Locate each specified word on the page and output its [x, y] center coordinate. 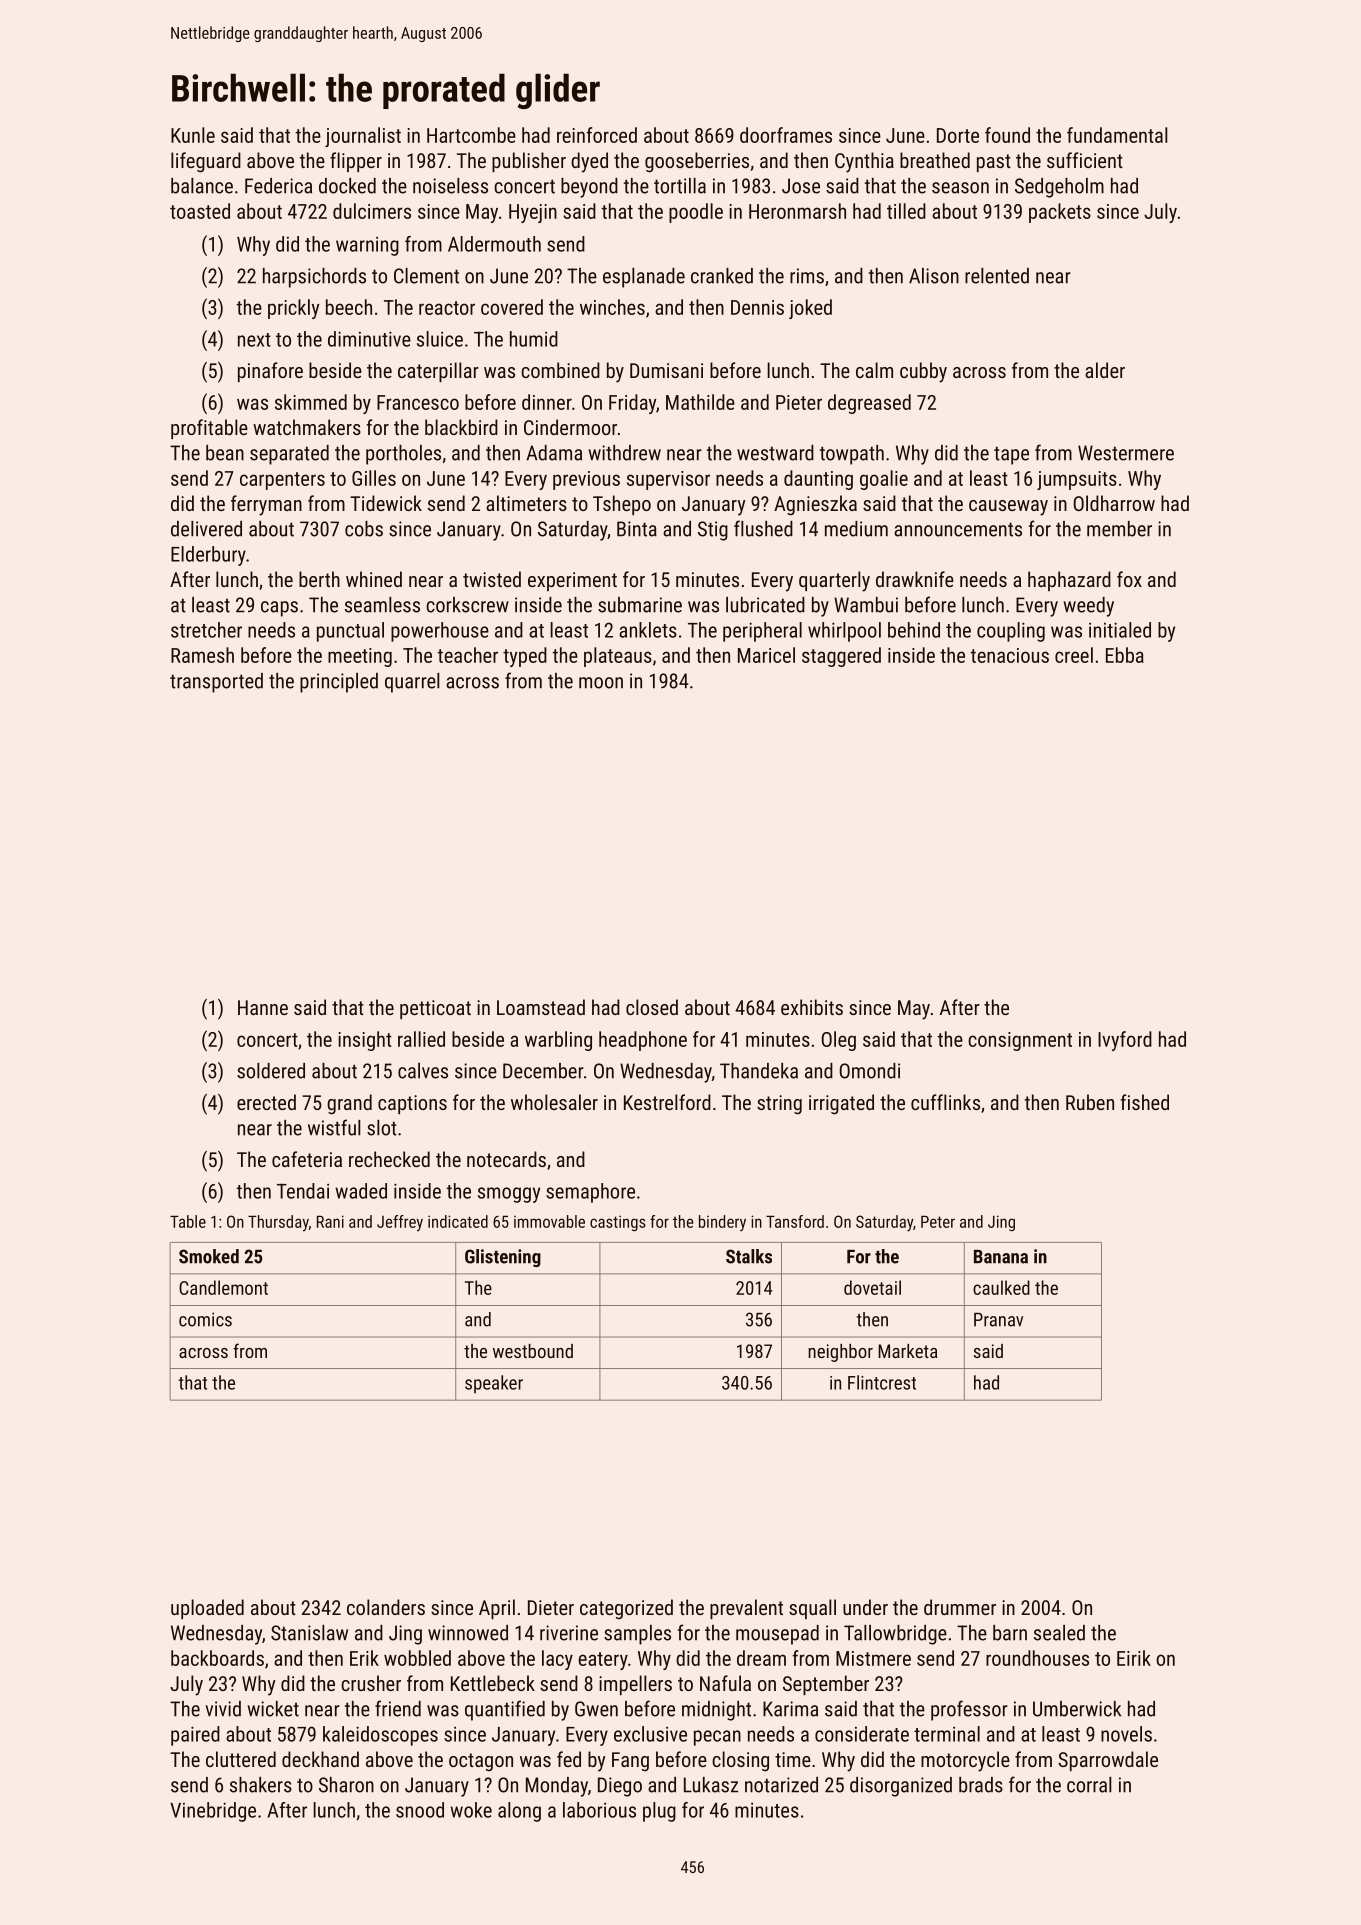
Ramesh [202, 655]
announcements [958, 529]
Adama [554, 453]
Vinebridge [213, 1812]
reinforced [597, 135]
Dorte [958, 135]
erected [266, 1102]
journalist [363, 137]
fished [1144, 1102]
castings [618, 1223]
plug [659, 1812]
